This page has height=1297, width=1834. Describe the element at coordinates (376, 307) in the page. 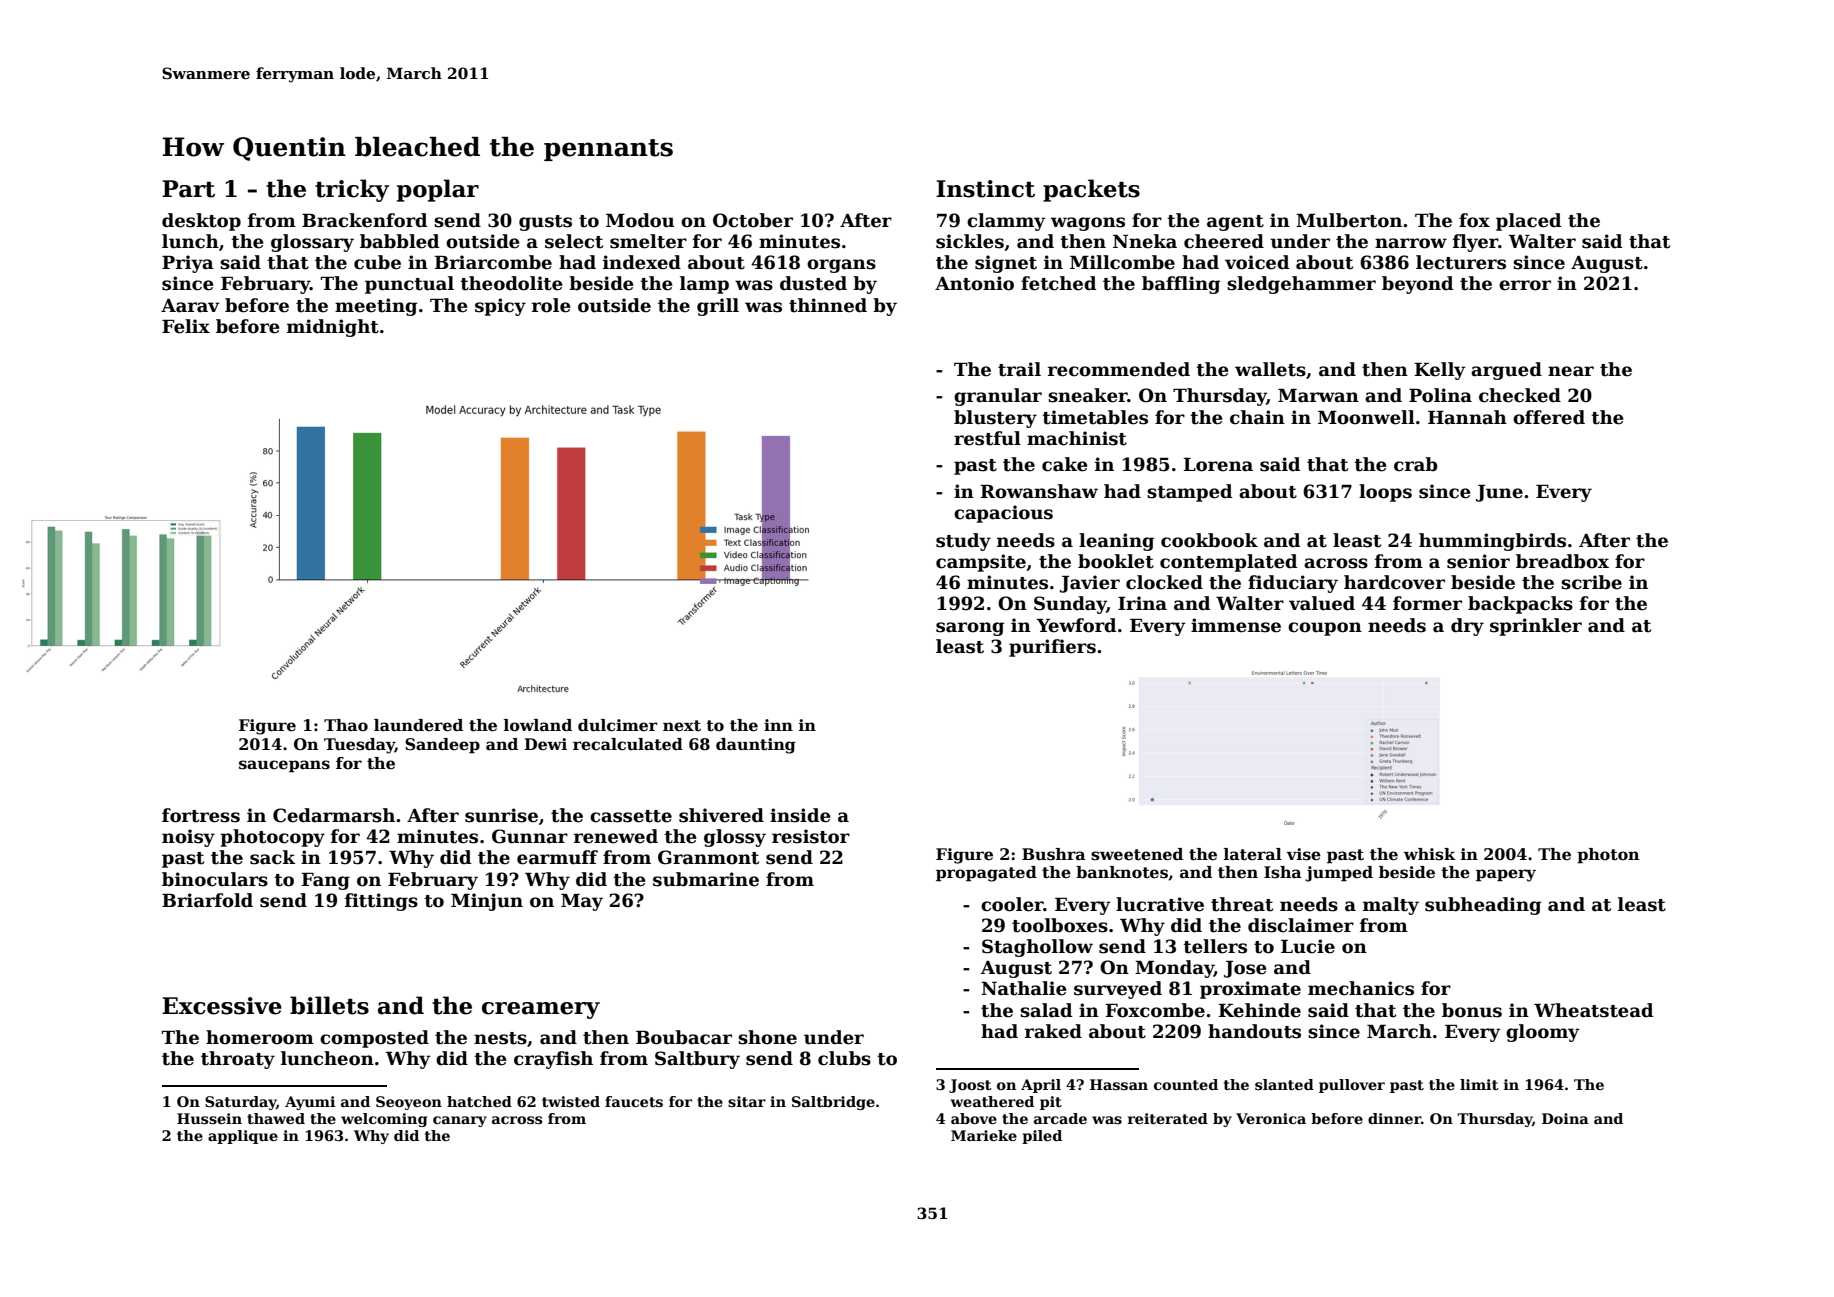

I see `meeting` at that location.
